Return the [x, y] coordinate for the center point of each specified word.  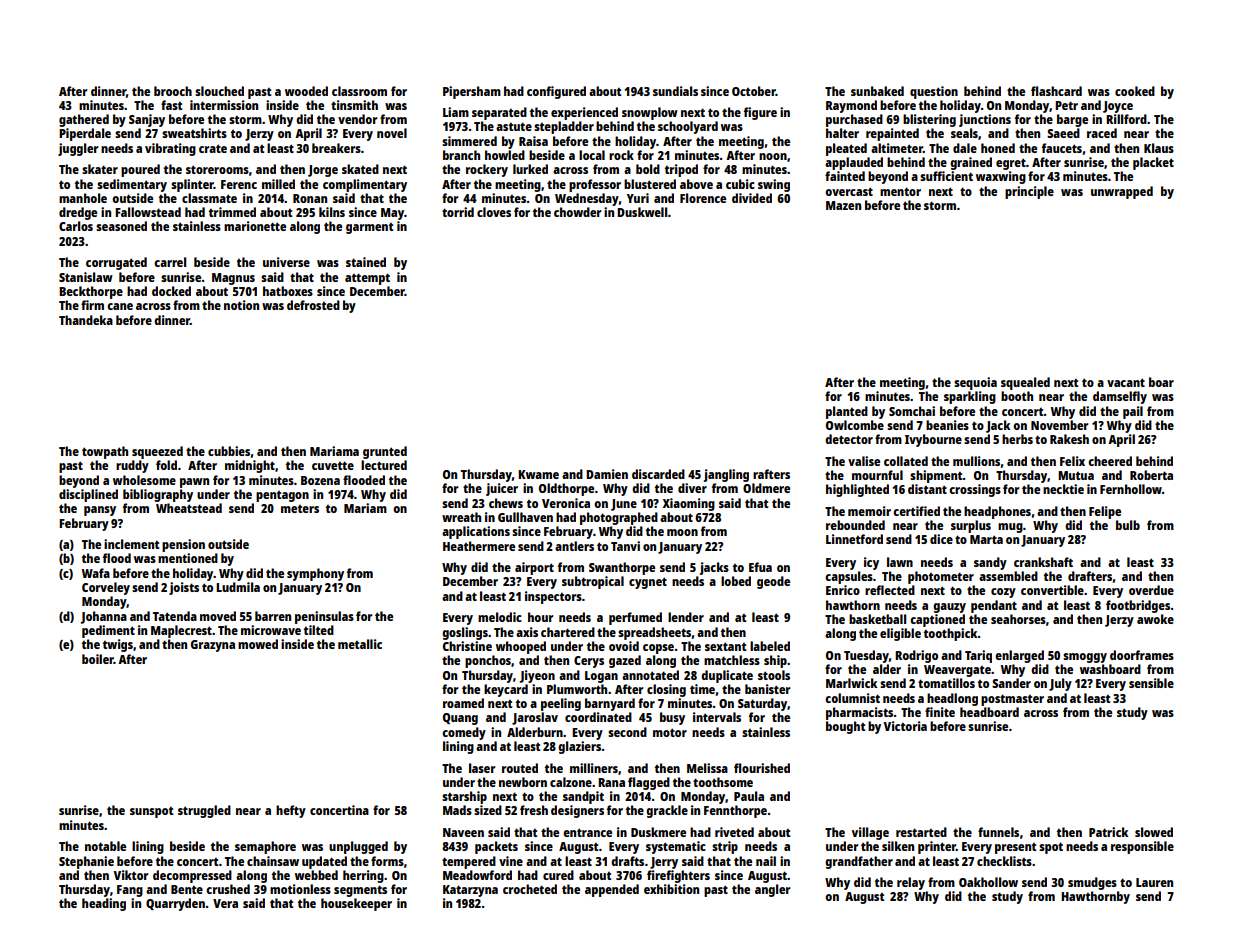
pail [1133, 412]
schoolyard [688, 127]
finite [940, 712]
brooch [173, 91]
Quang [460, 719]
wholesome [144, 480]
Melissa [707, 768]
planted [847, 412]
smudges [1092, 883]
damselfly [1120, 397]
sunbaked [877, 91]
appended [612, 890]
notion [241, 305]
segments [360, 891]
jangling [726, 475]
